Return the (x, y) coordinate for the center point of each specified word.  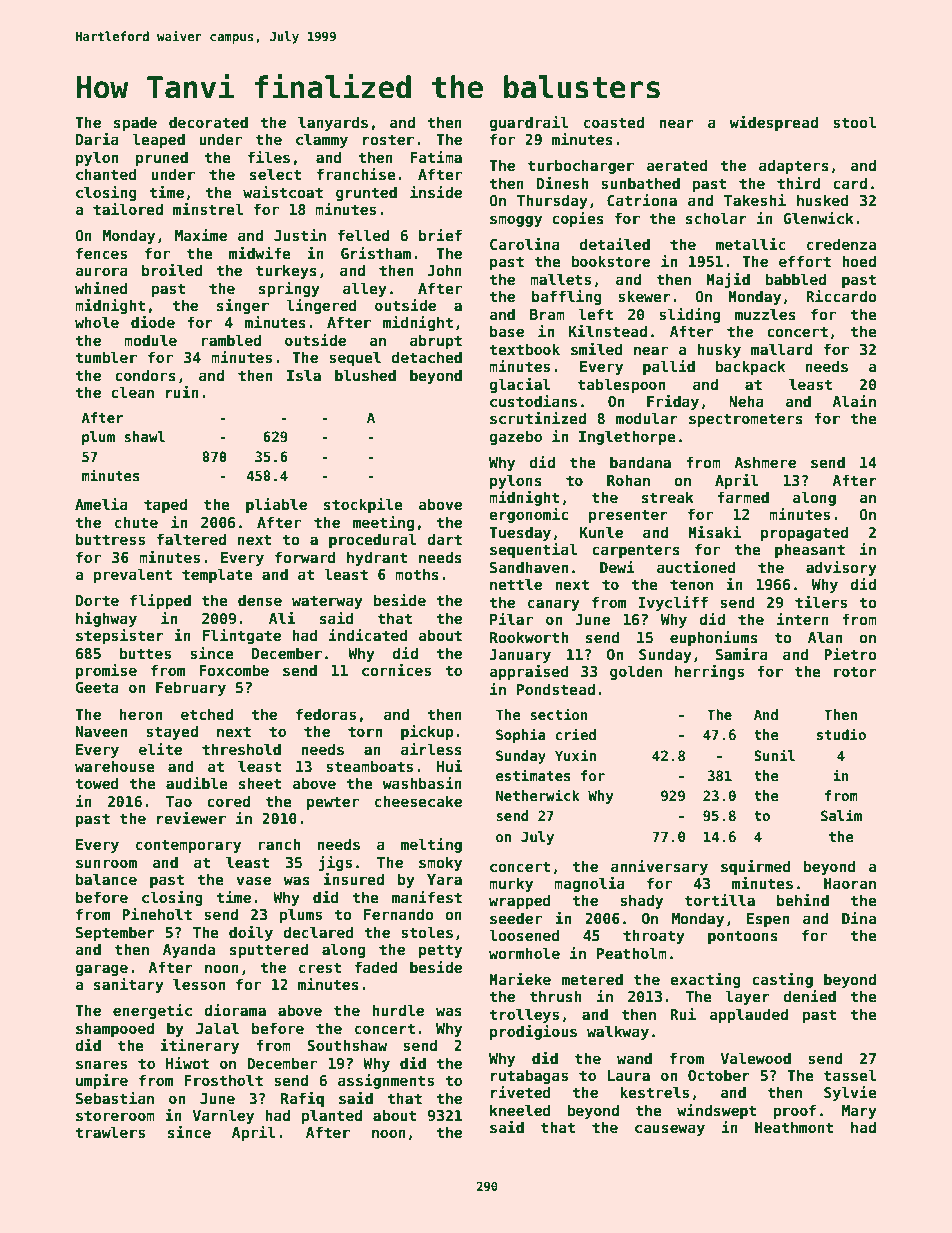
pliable (276, 505)
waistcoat (283, 192)
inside (436, 192)
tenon (691, 584)
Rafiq (302, 1099)
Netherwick (538, 795)
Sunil (774, 755)
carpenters (636, 551)
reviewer (191, 818)
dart (444, 539)
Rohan (628, 480)
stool (854, 122)
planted (331, 1116)
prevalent (132, 575)
